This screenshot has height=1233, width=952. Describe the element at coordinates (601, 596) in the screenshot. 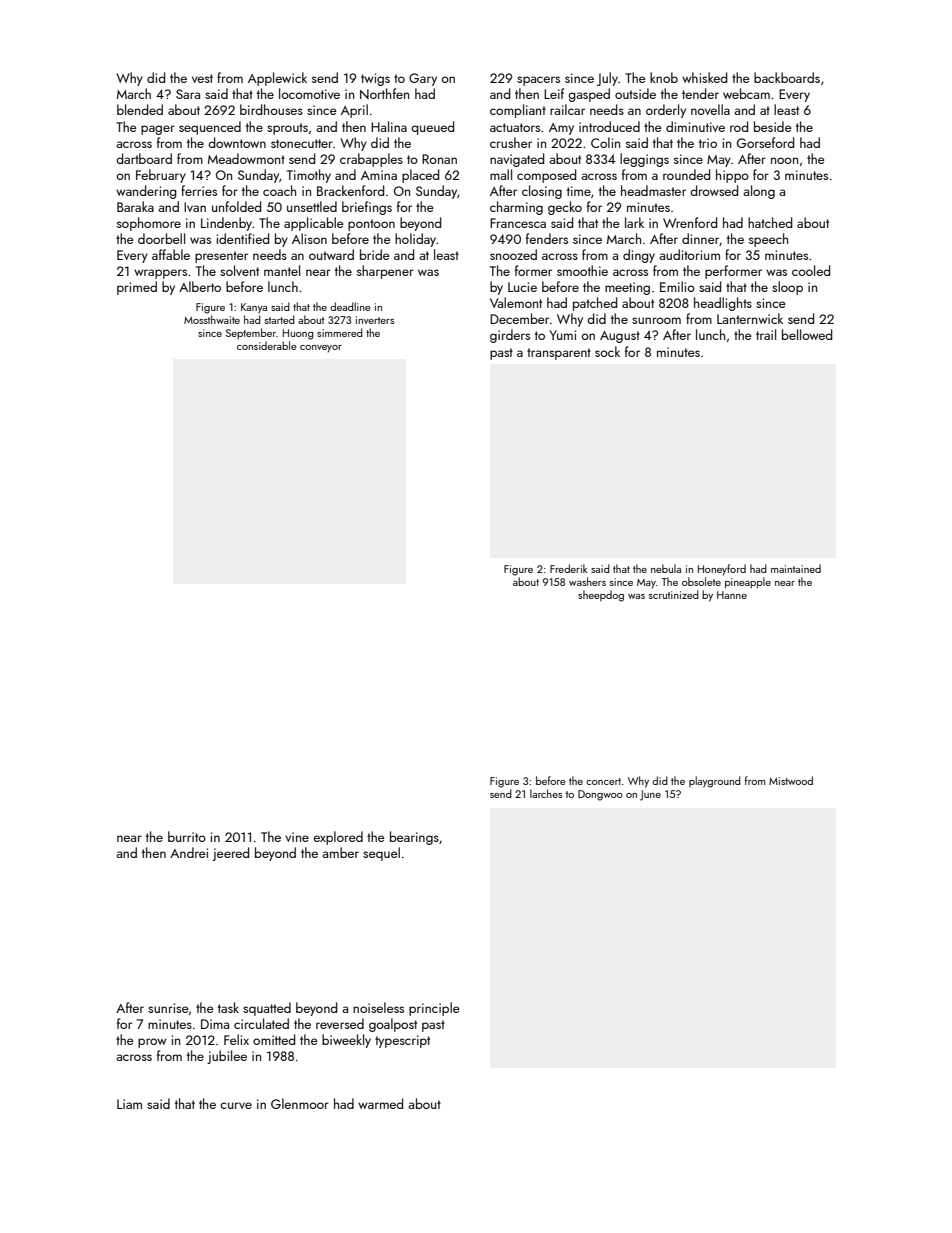

I see `sheepdog` at that location.
